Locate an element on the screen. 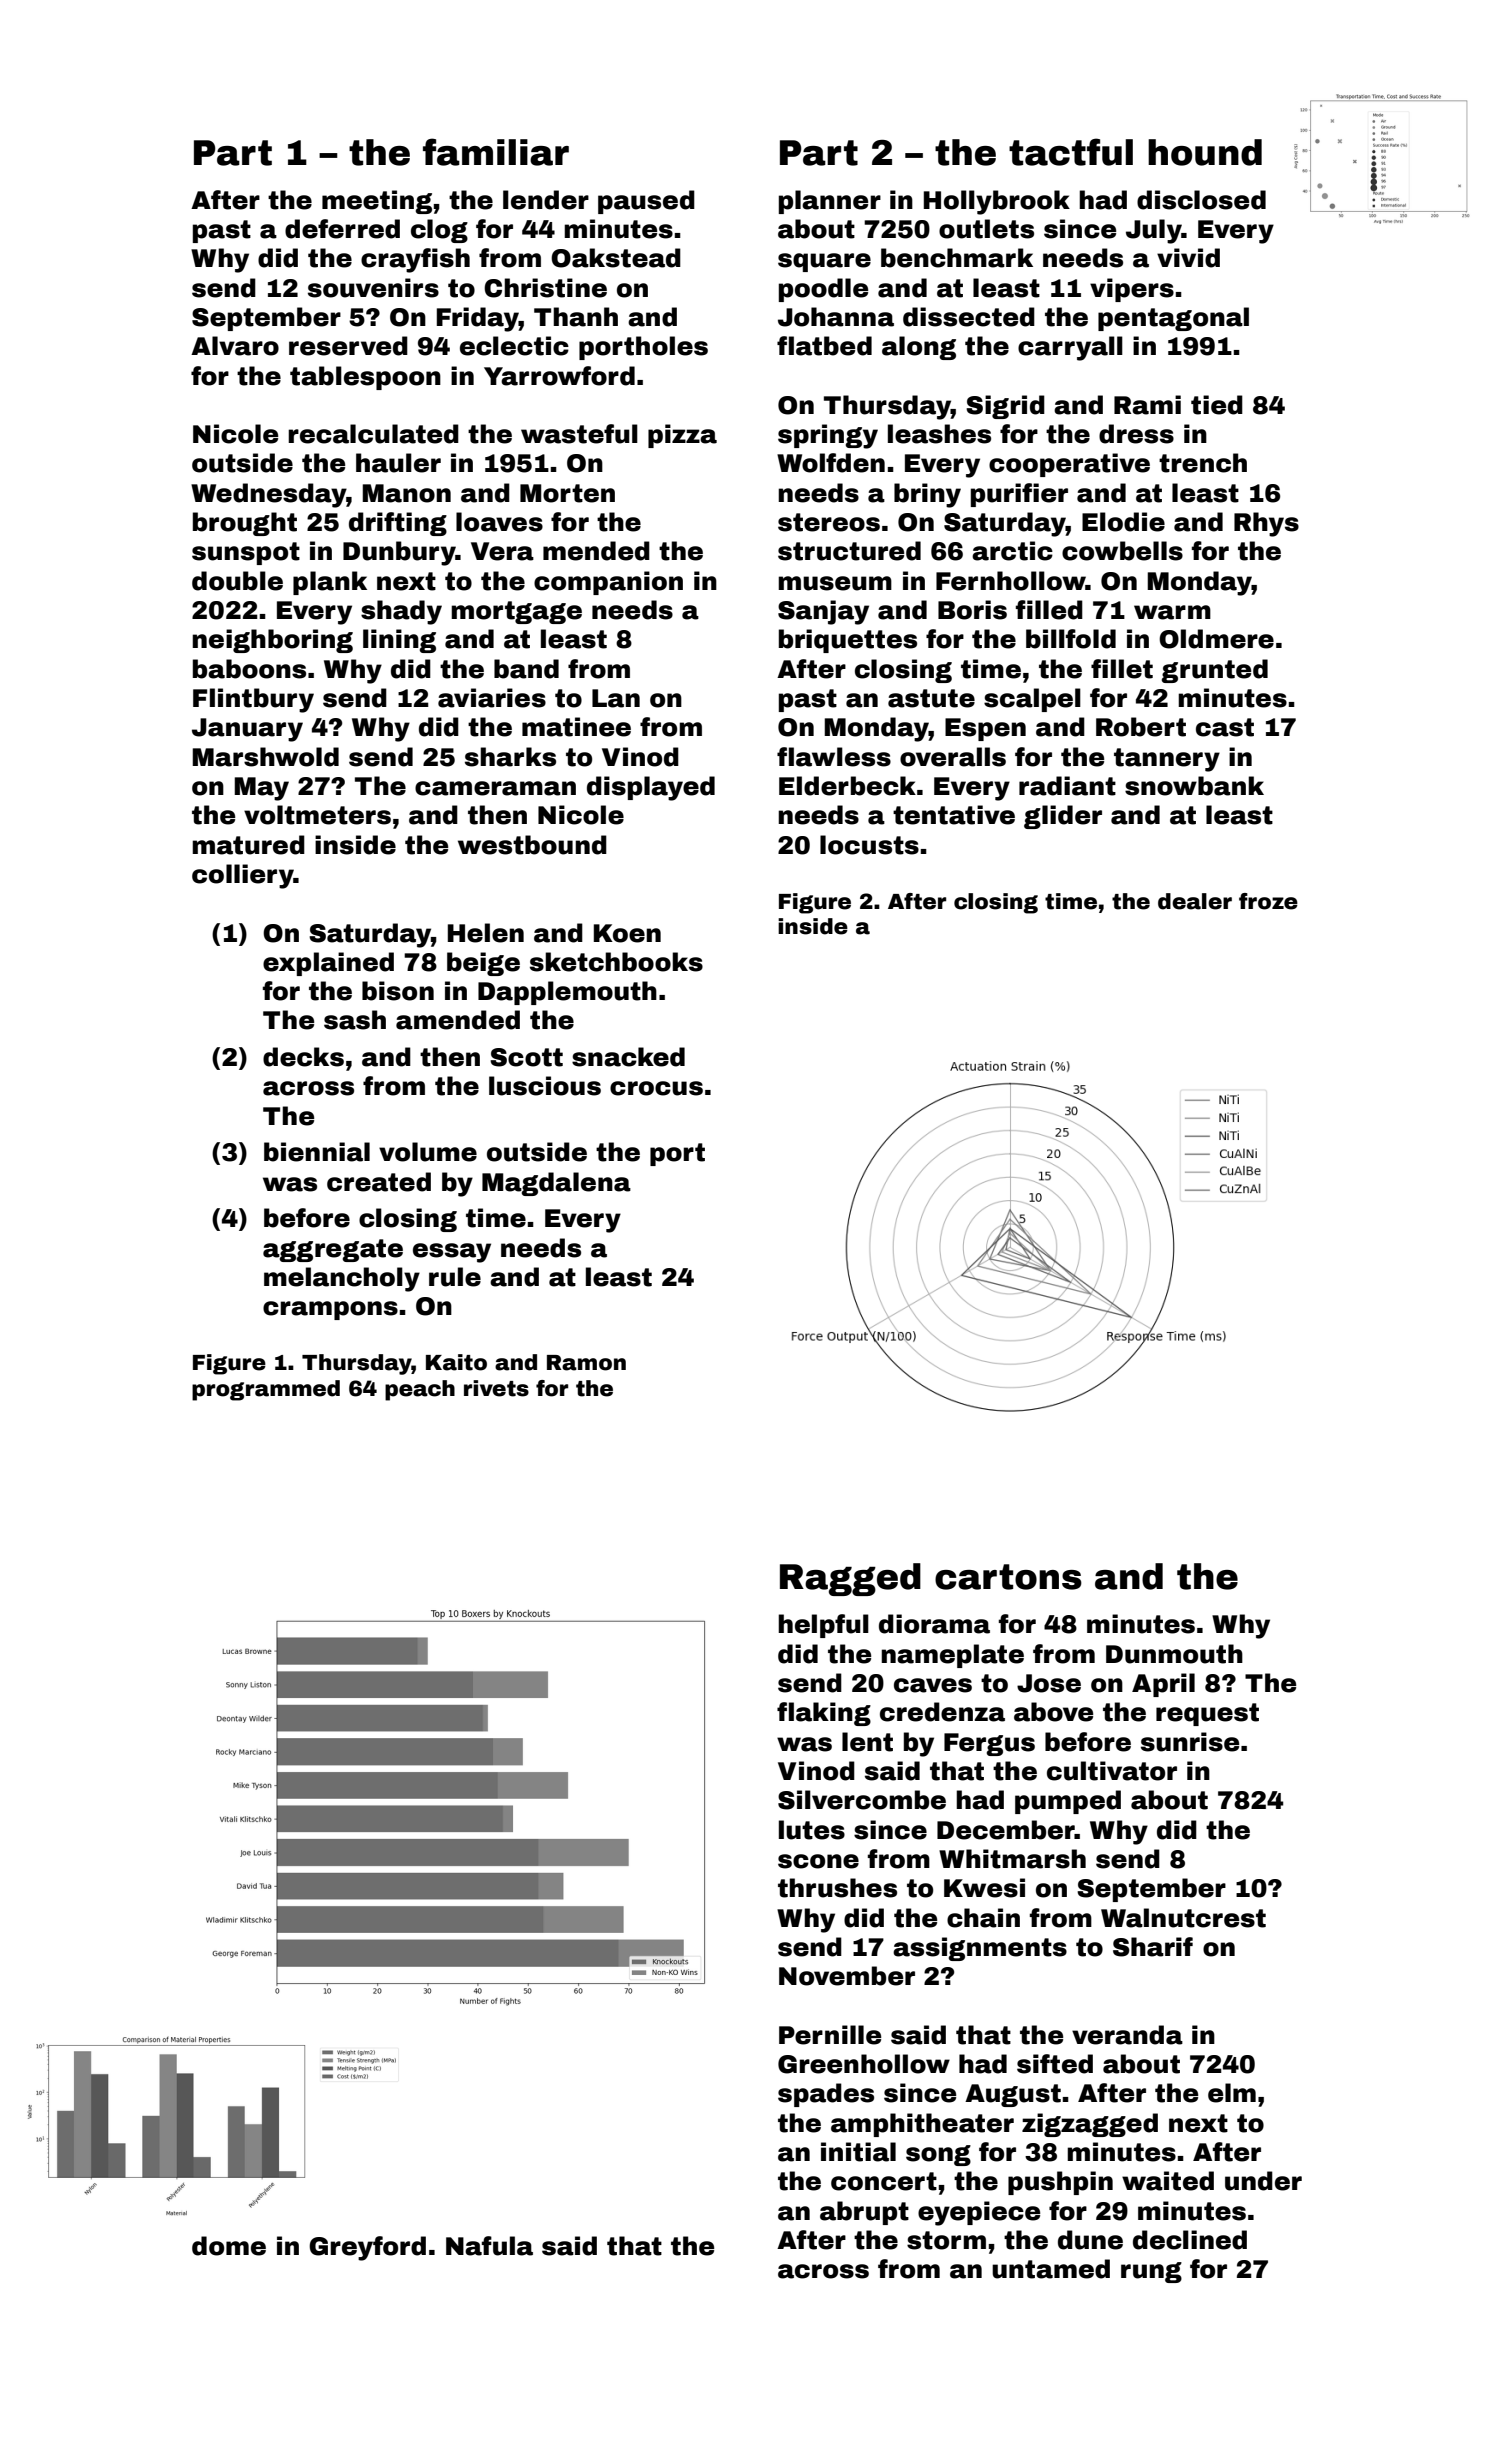 Image resolution: width=1496 pixels, height=2464 pixels. Marshwold is located at coordinates (265, 757).
